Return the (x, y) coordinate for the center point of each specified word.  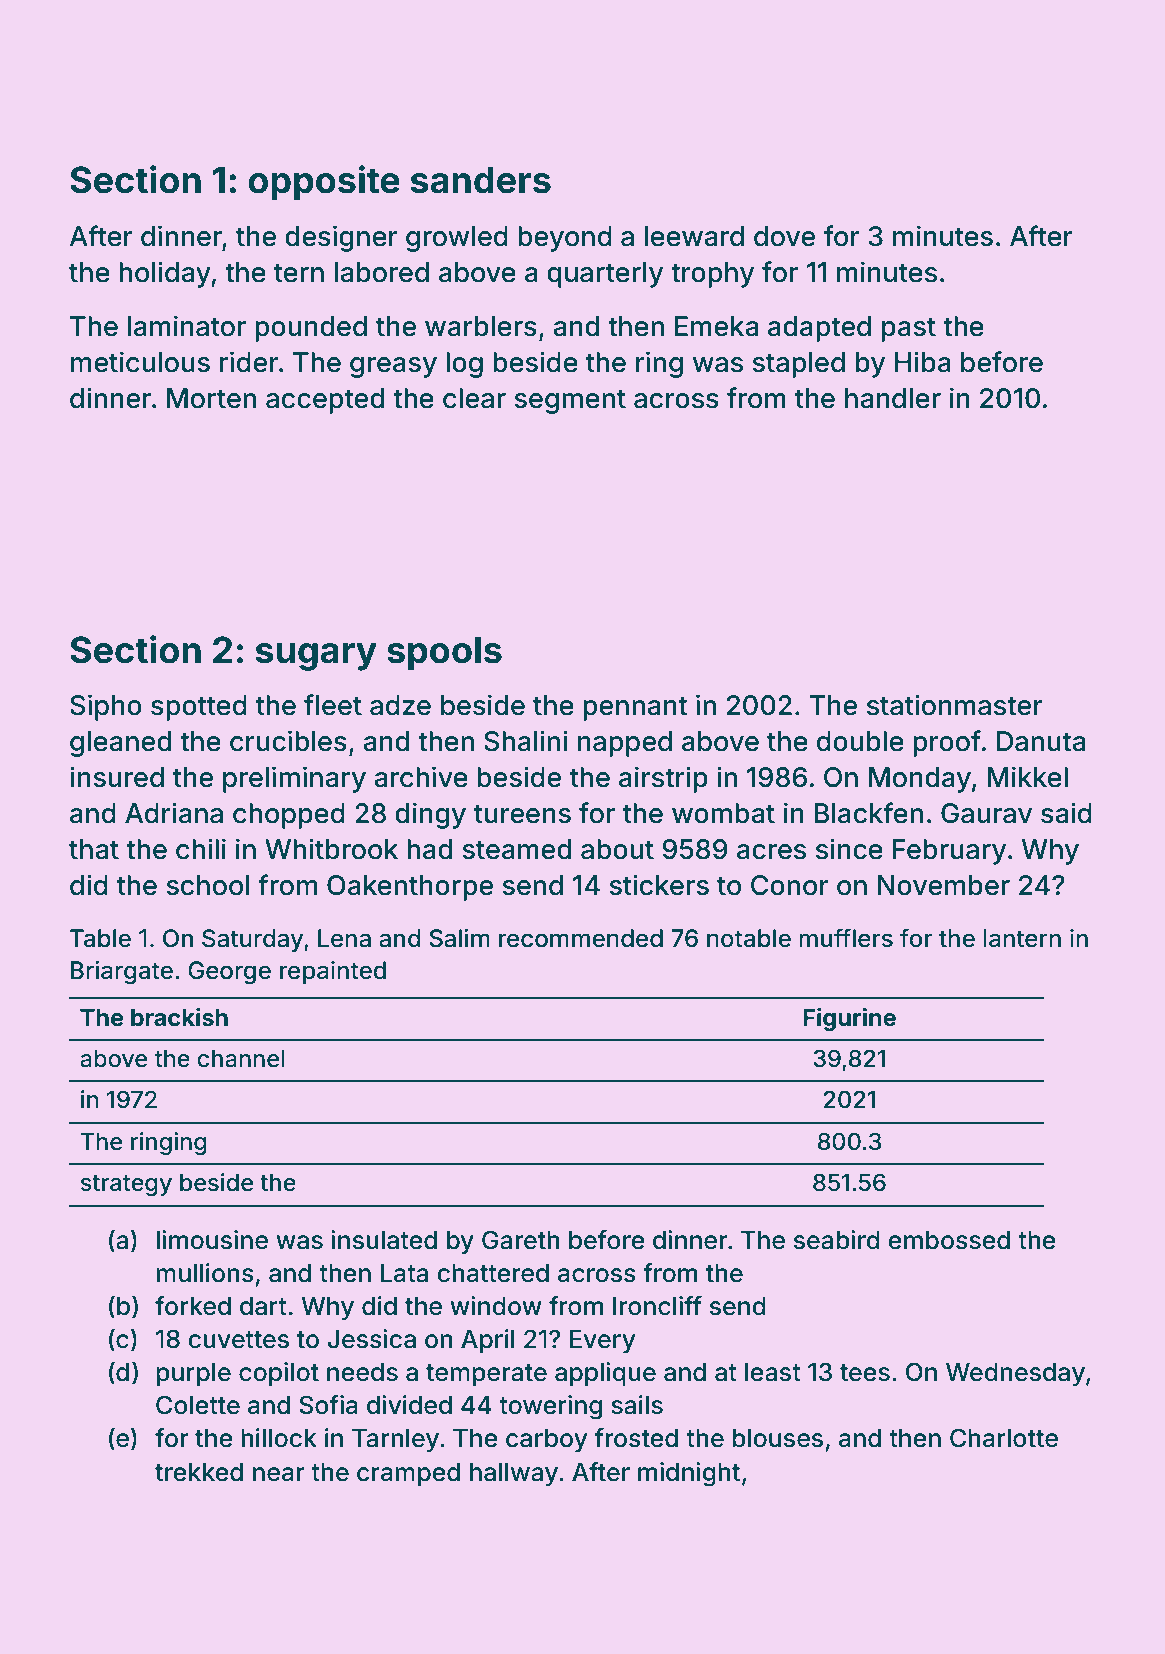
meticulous (140, 362)
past (909, 329)
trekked (199, 1472)
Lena (344, 938)
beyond (565, 239)
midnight (689, 1474)
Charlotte (1004, 1438)
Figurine (850, 1019)
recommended (581, 938)
